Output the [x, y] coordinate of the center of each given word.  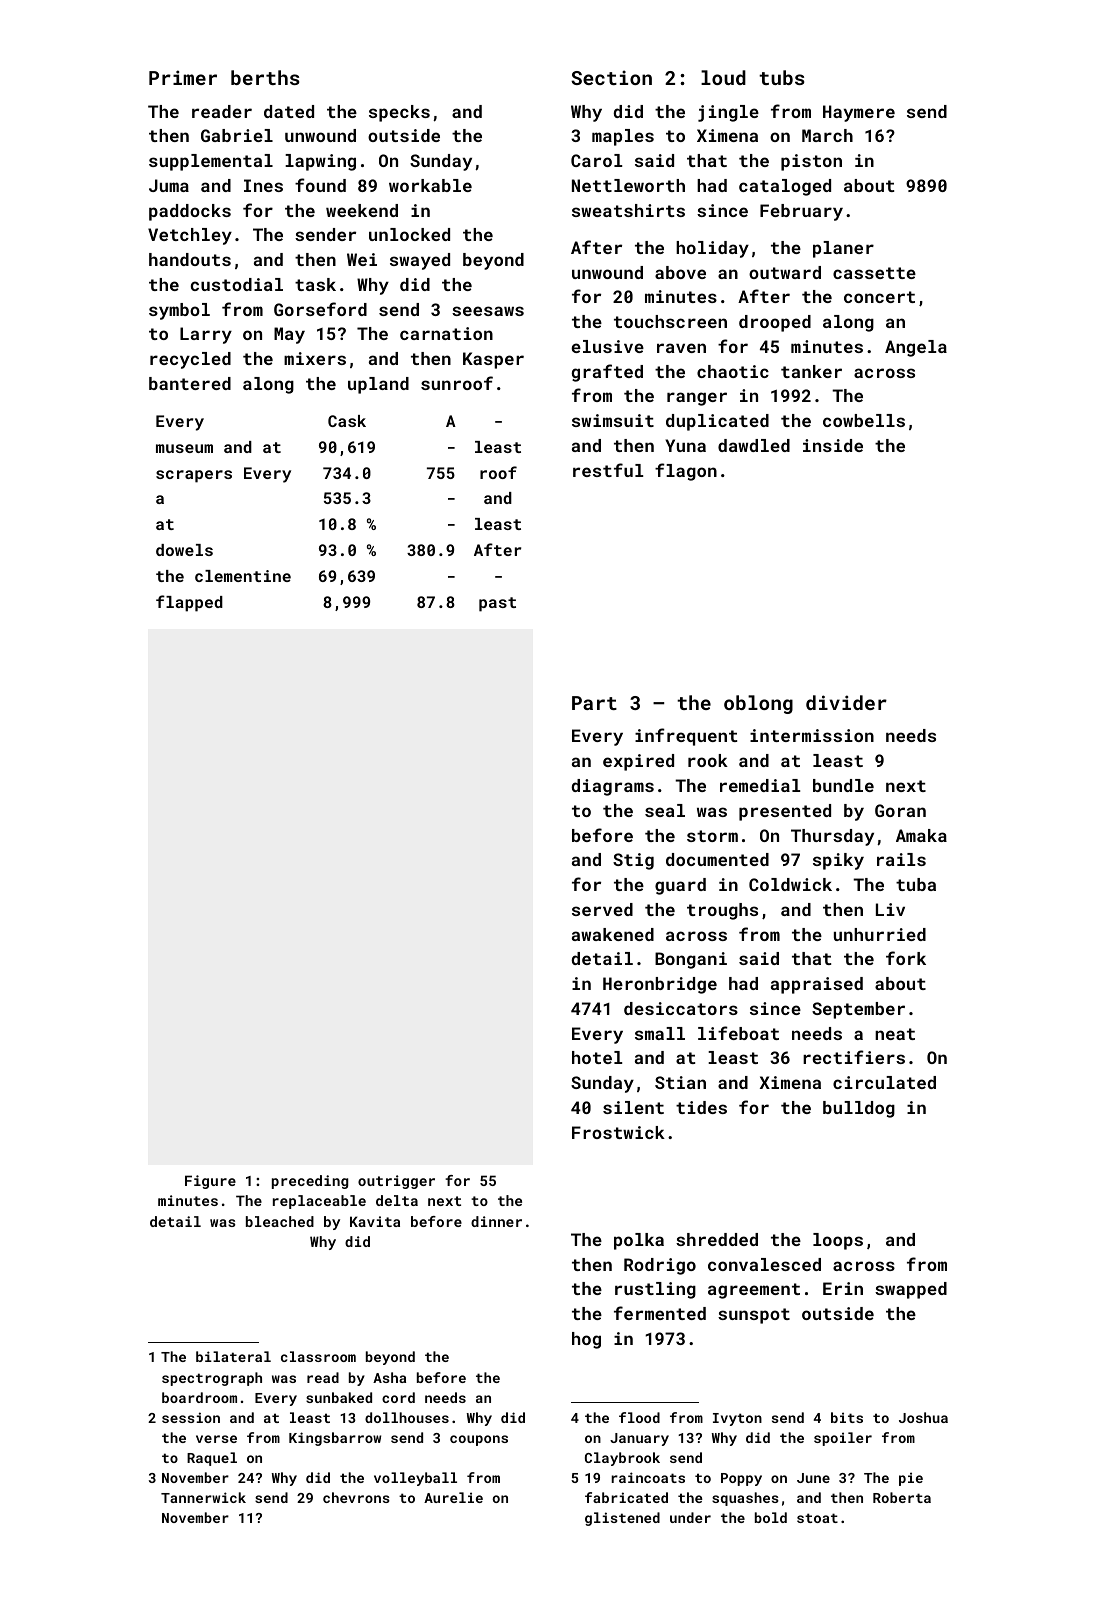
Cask [347, 421]
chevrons [356, 1497]
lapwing [320, 162]
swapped [911, 1290]
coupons [479, 1440]
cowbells [864, 420]
